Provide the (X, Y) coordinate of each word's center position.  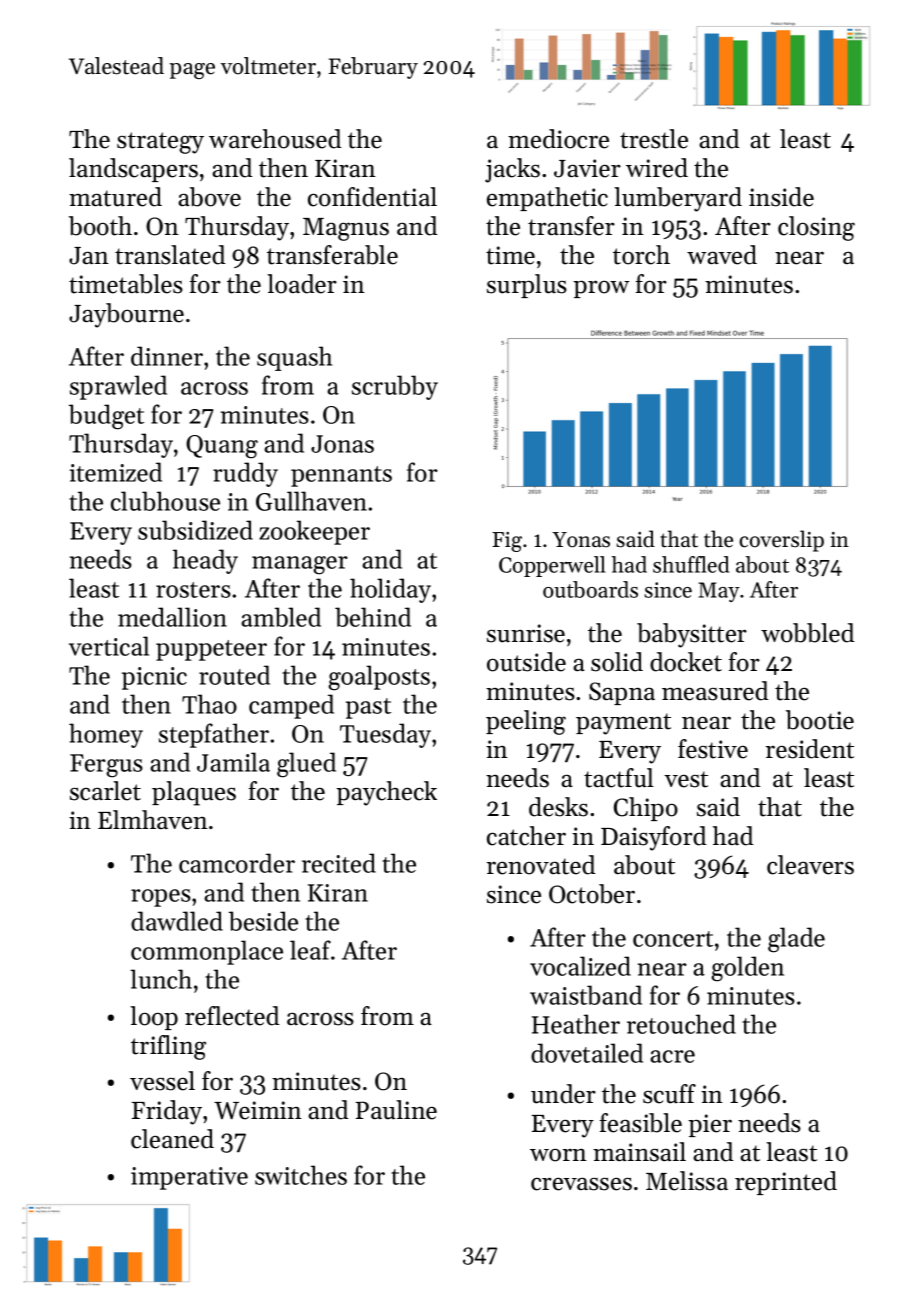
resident (810, 749)
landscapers (133, 170)
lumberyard (678, 199)
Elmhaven (153, 820)
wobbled (807, 633)
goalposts (379, 678)
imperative (189, 1178)
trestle (654, 139)
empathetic (547, 199)
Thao (209, 704)
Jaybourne (126, 315)
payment (623, 724)
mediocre (558, 139)
